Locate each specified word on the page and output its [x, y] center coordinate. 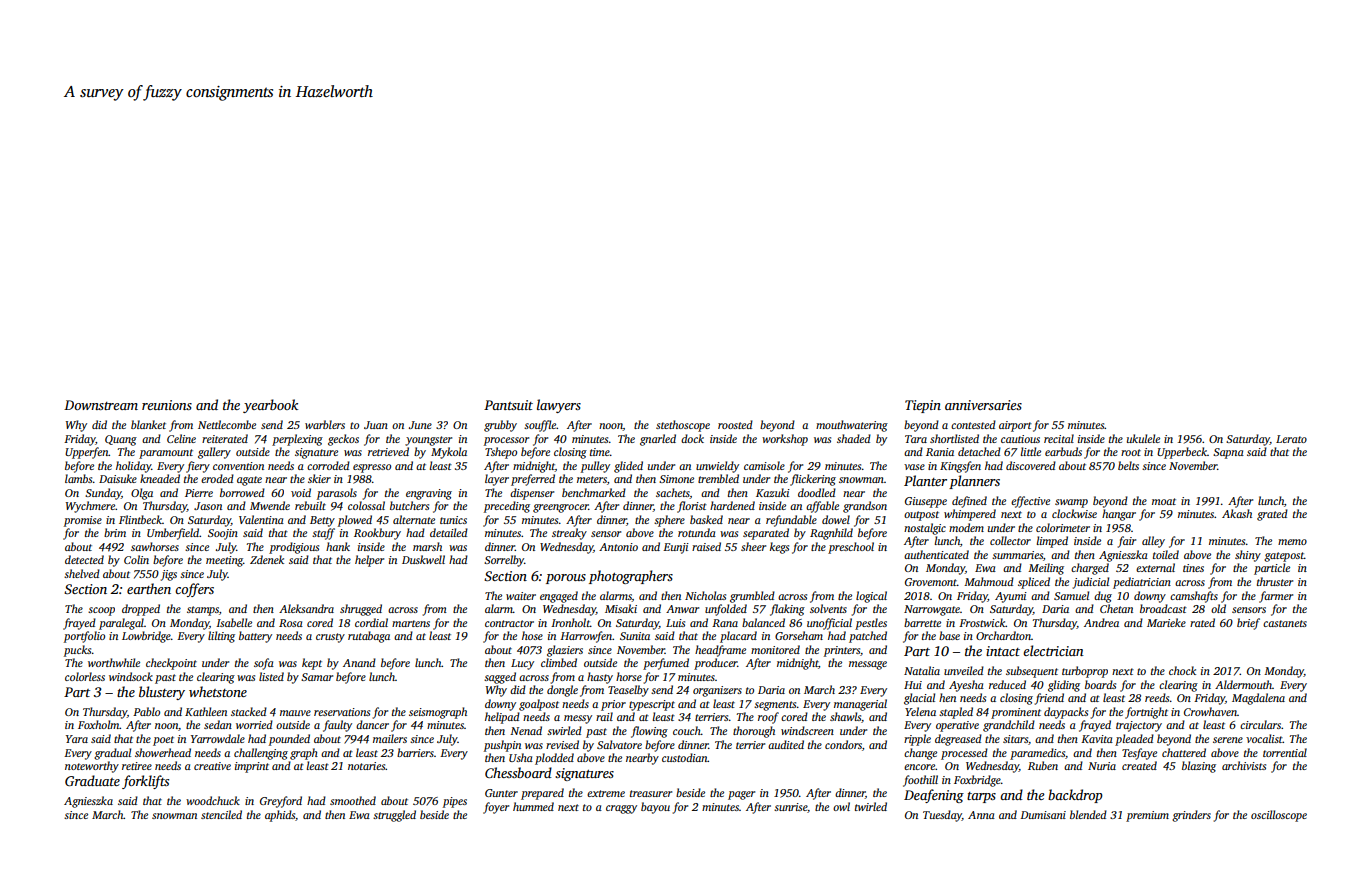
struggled [394, 816]
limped [1052, 542]
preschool [851, 548]
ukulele [1143, 438]
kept [312, 664]
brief [1248, 624]
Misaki [621, 608]
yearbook [270, 406]
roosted [735, 424]
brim [115, 532]
